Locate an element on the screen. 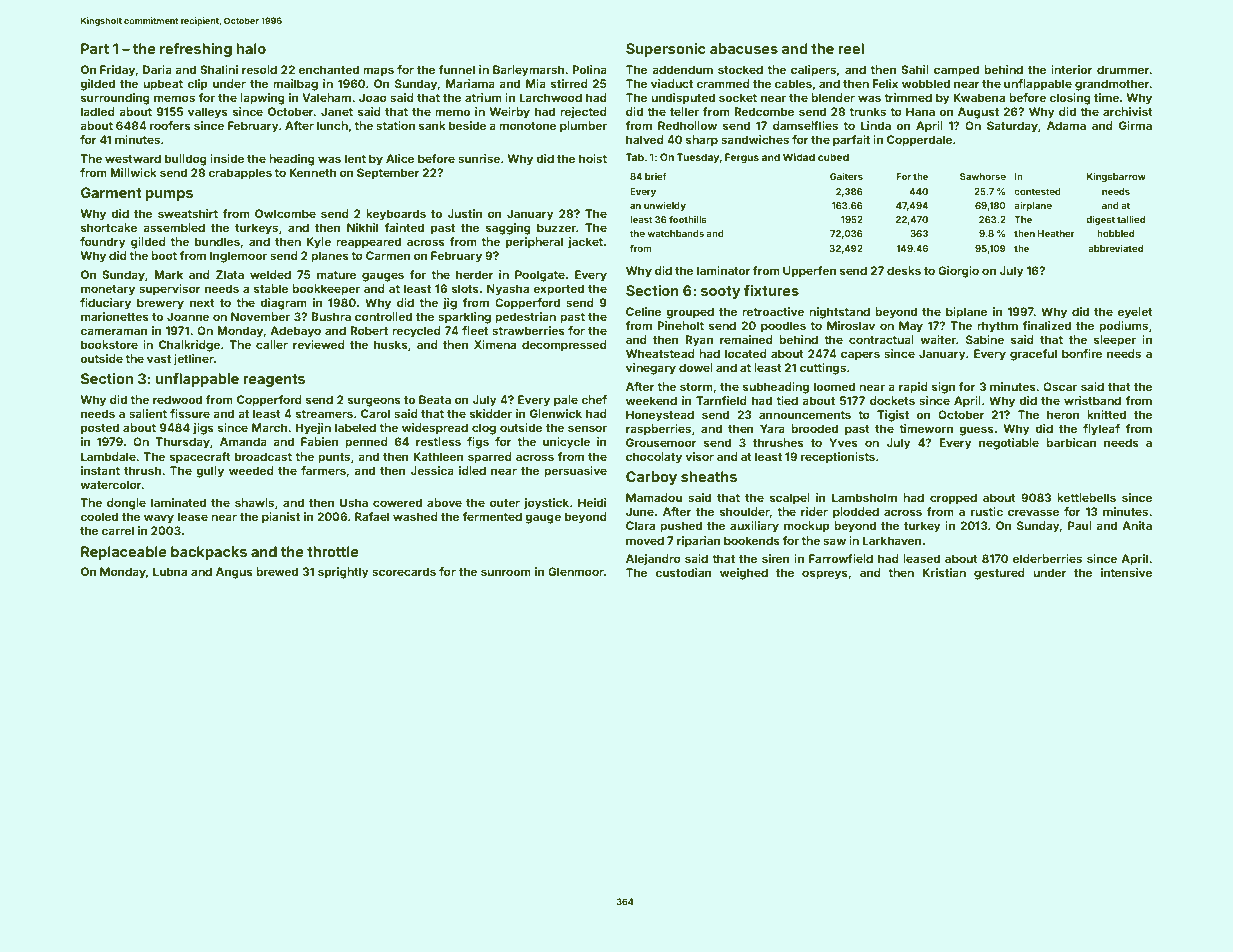 The width and height of the screenshot is (1233, 952). receptionists is located at coordinates (838, 458).
